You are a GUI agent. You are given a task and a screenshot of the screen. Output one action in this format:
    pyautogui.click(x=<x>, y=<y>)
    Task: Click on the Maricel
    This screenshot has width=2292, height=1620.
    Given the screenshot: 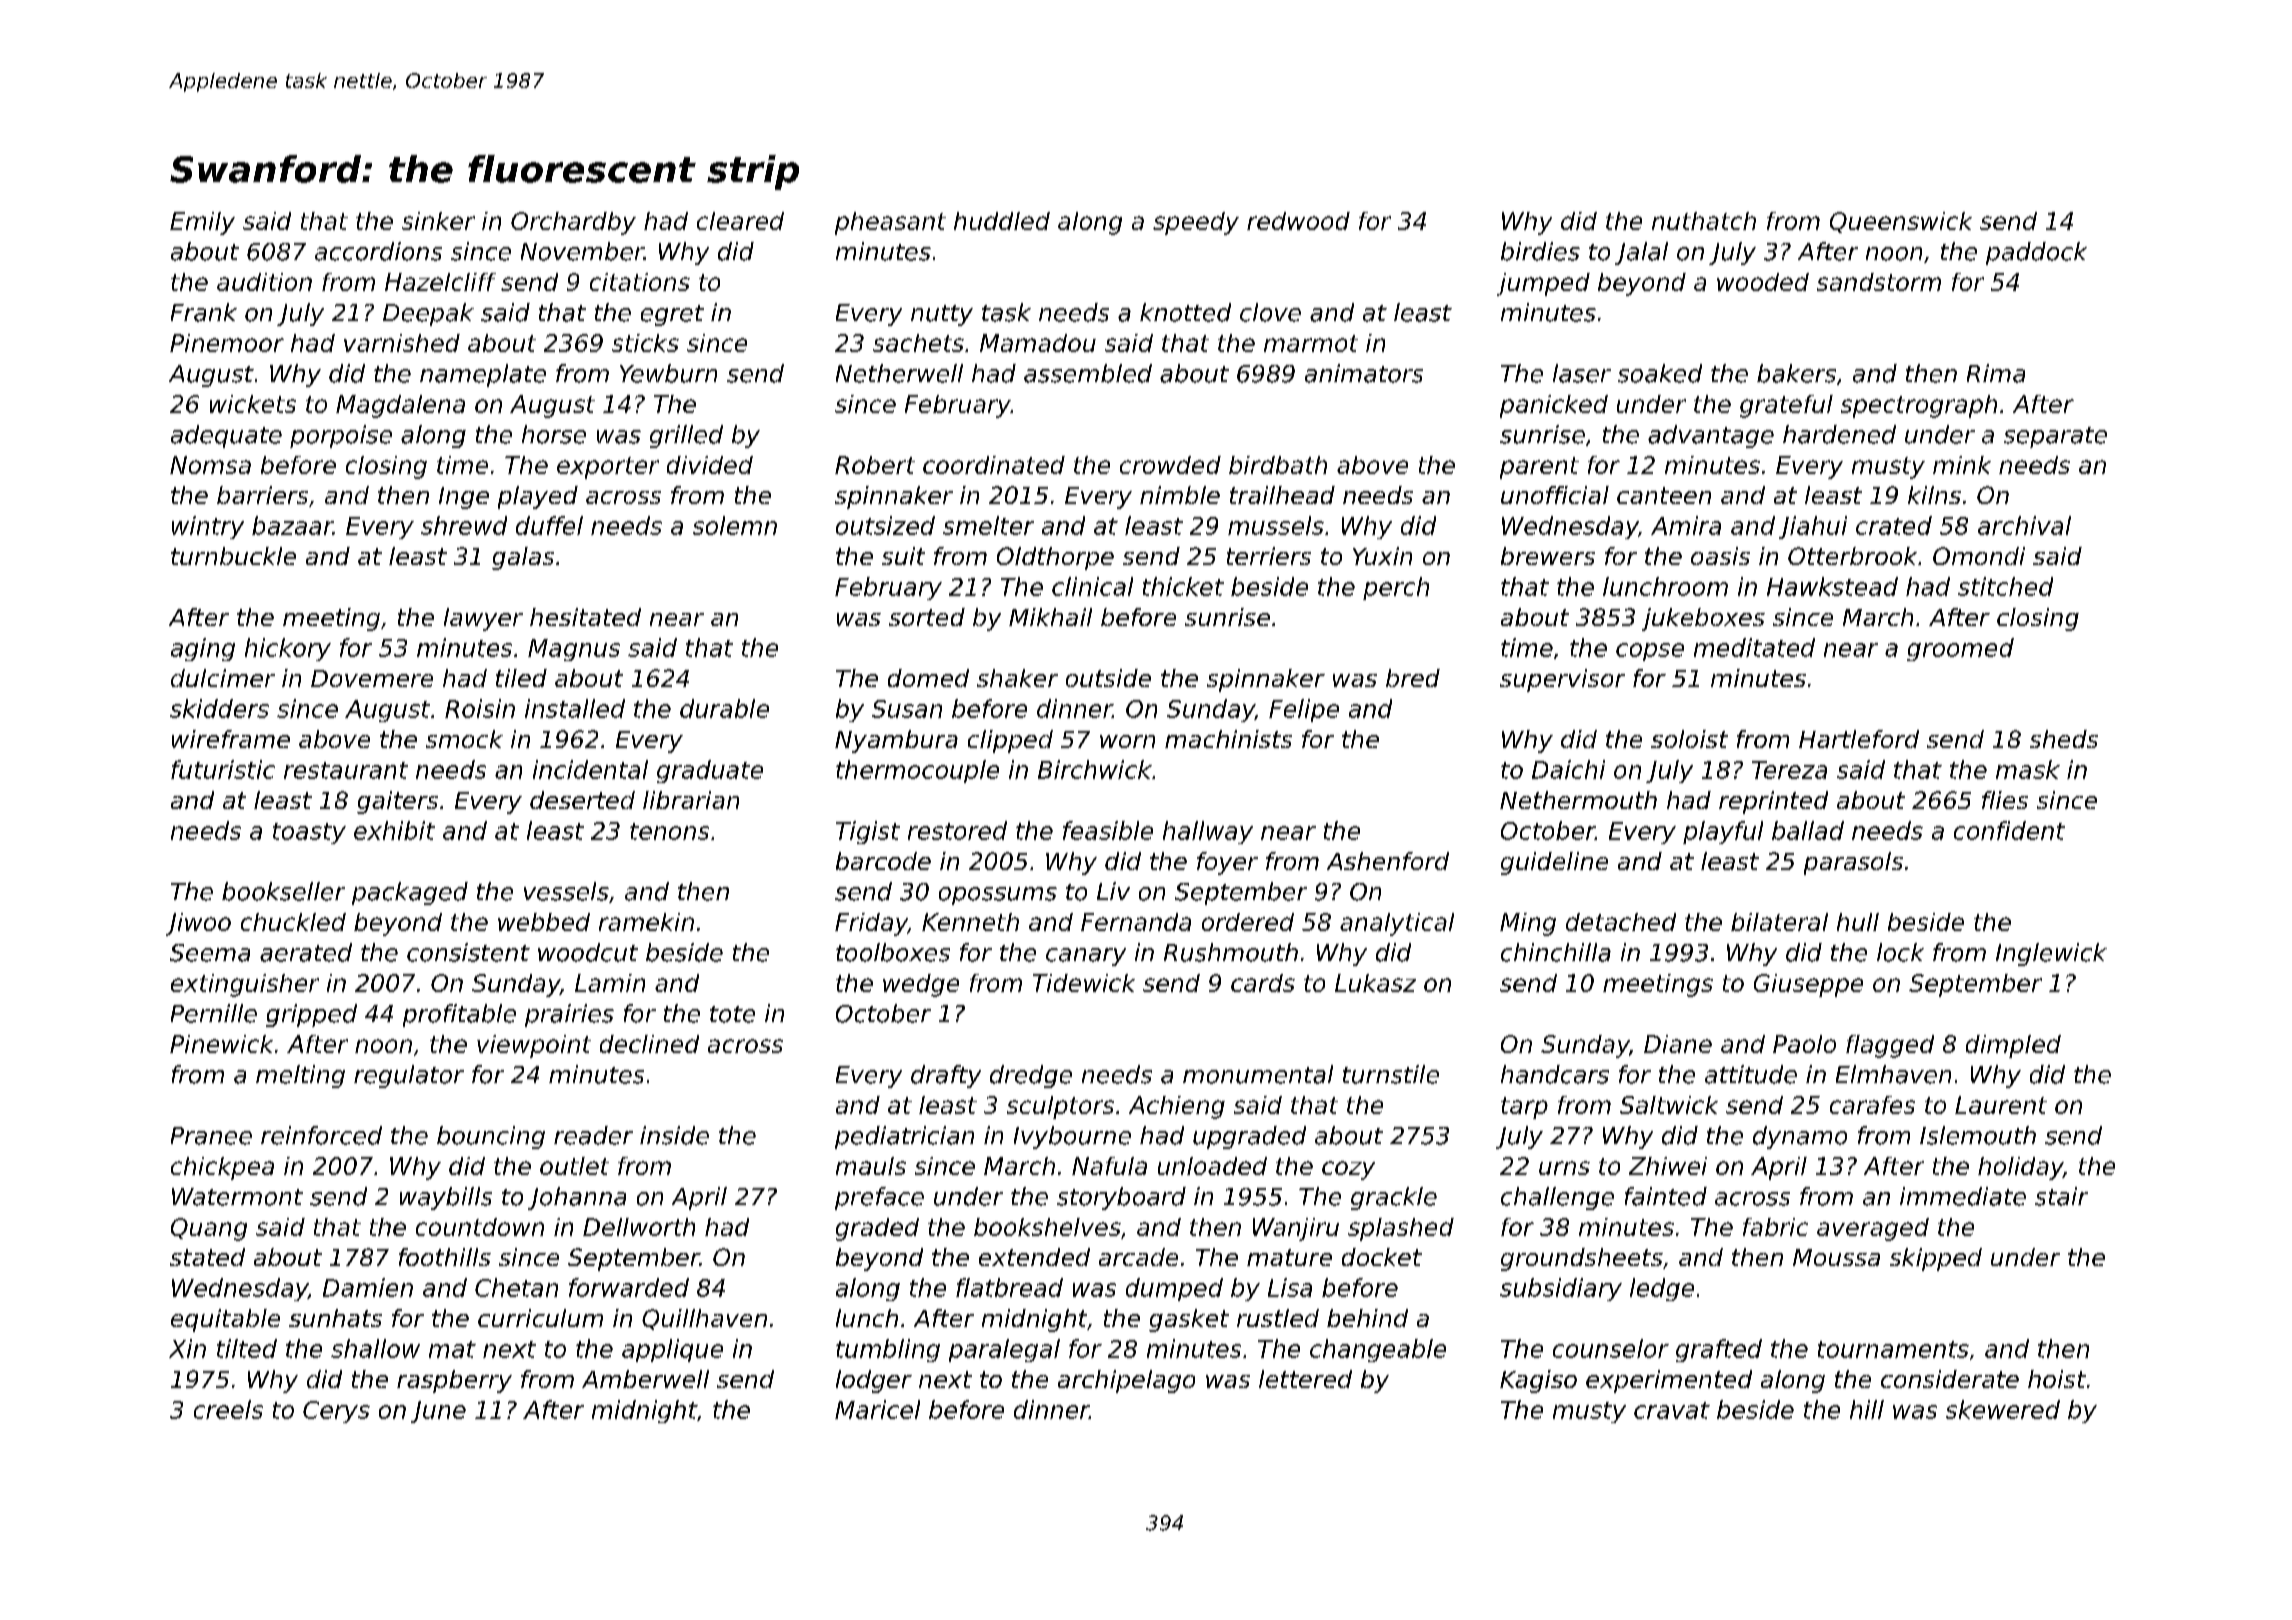 What is the action you would take?
    pyautogui.click(x=877, y=1409)
